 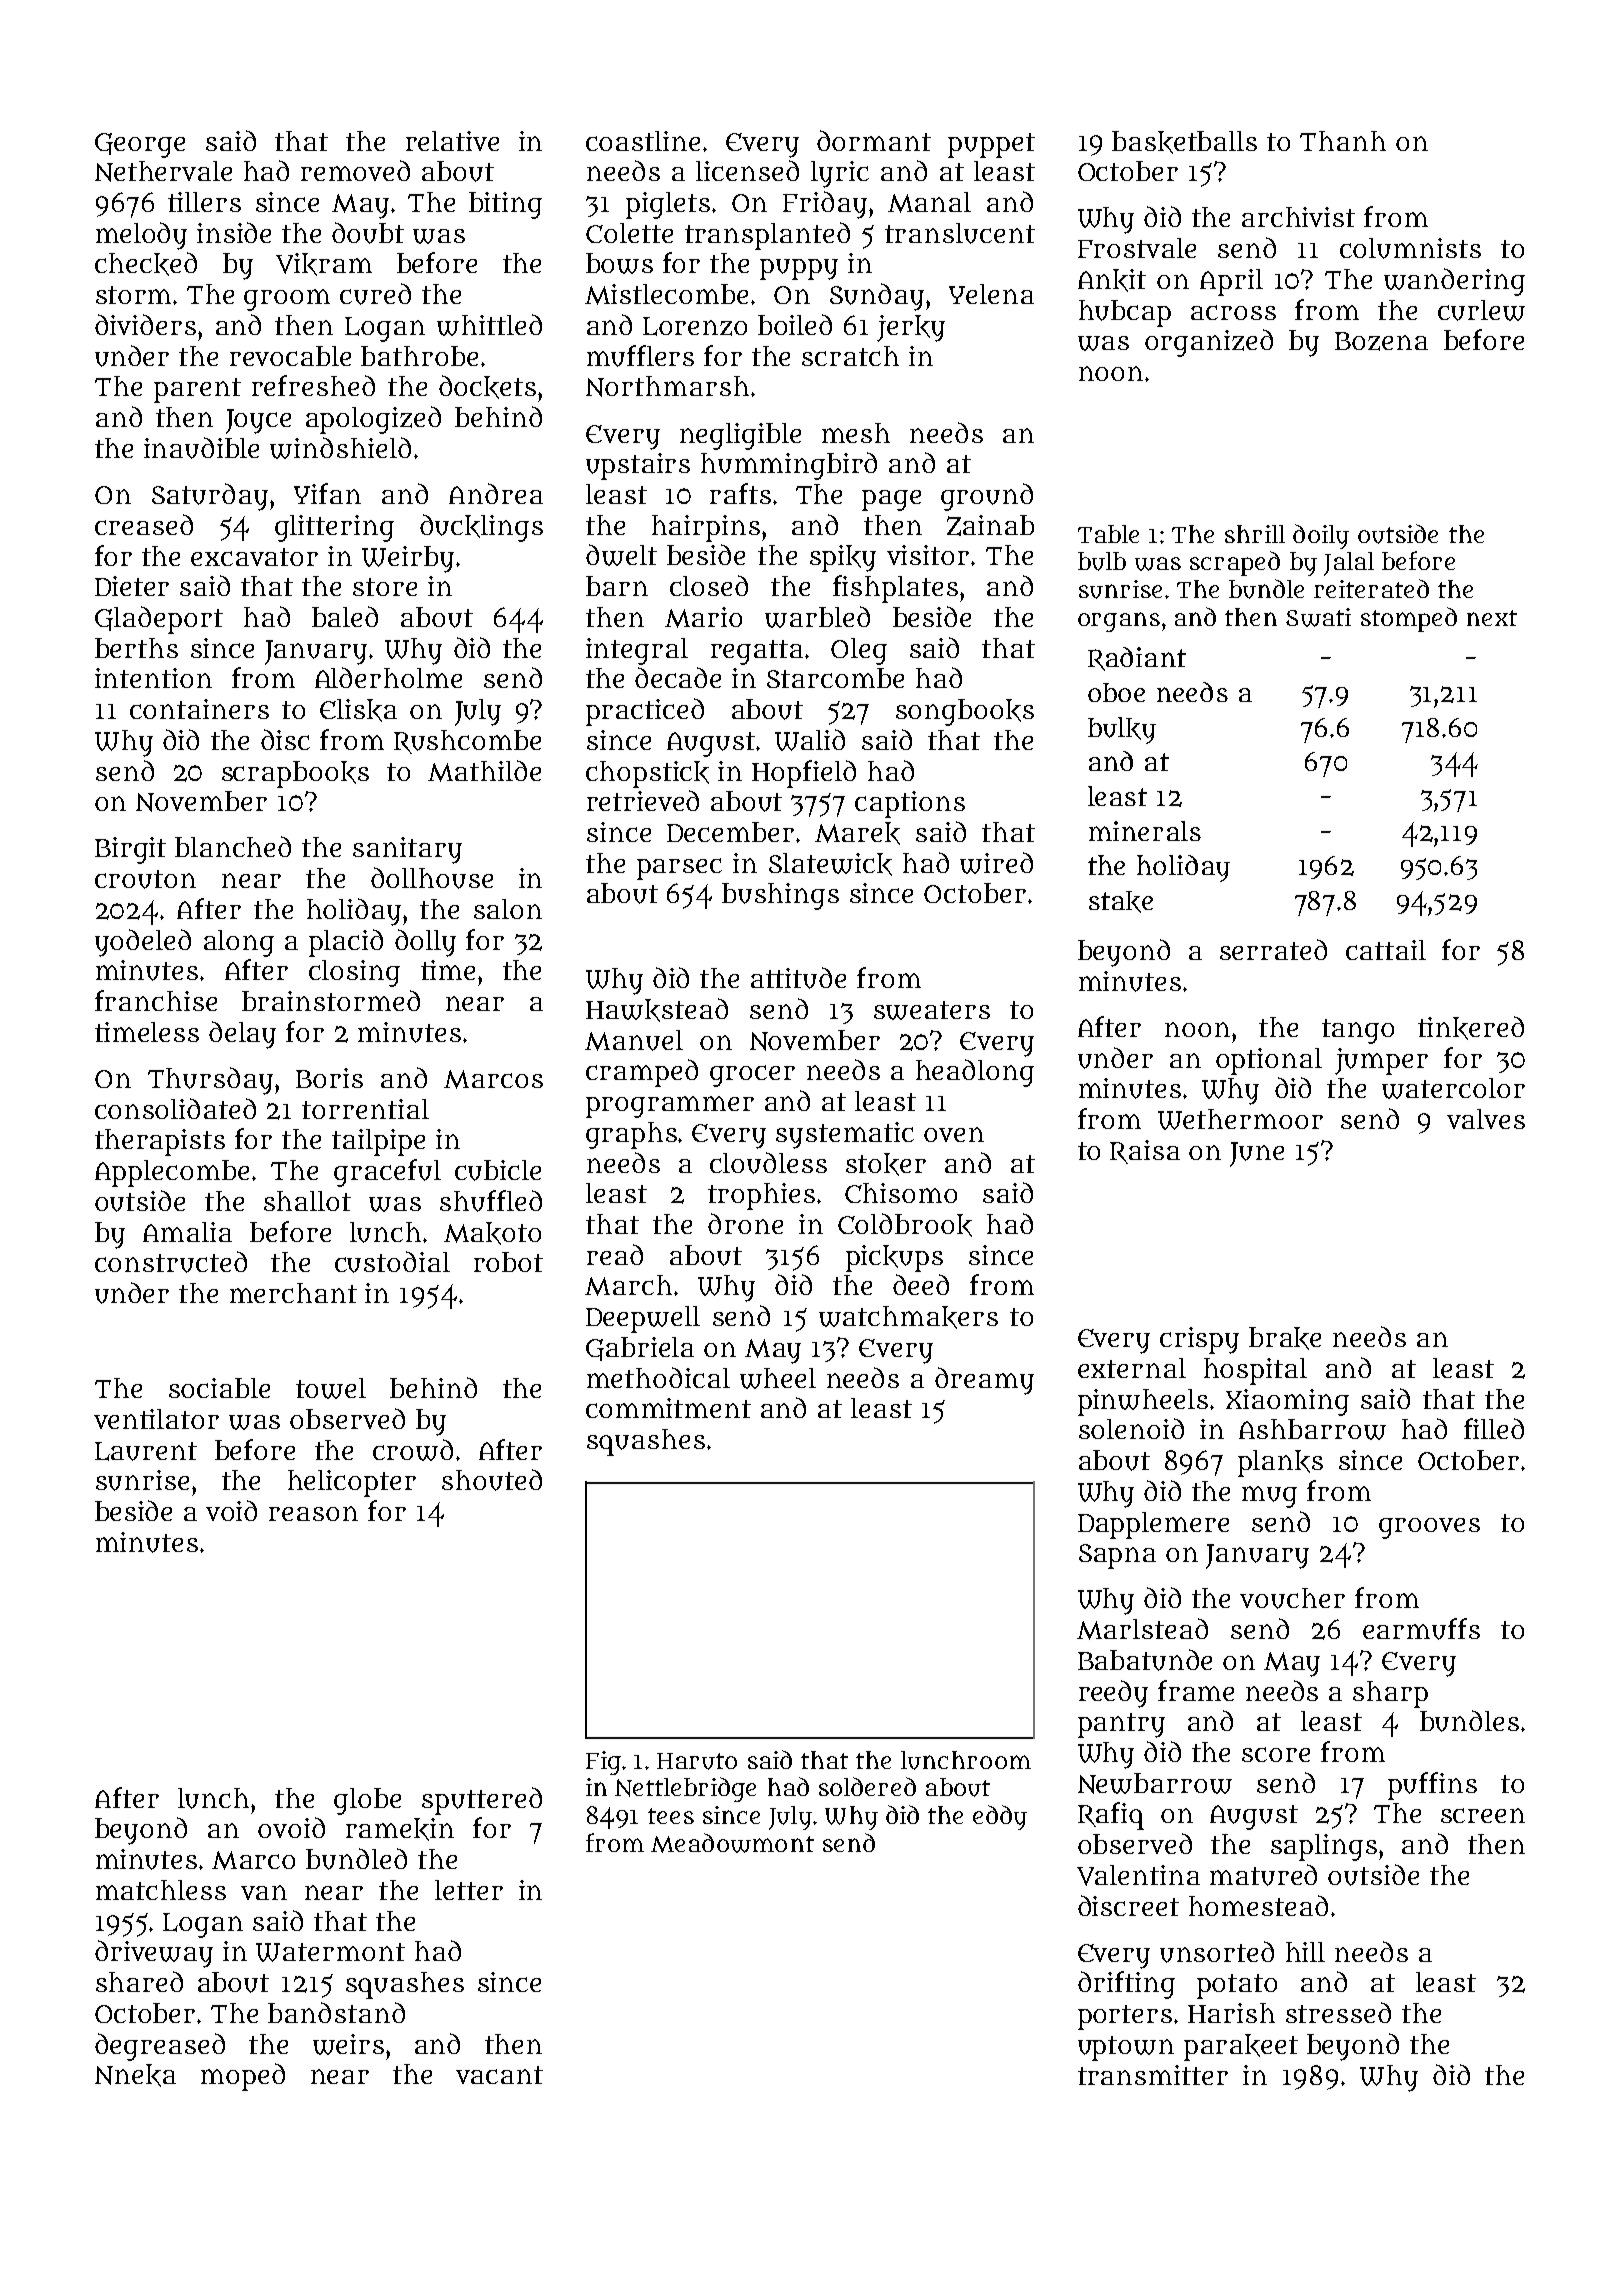 I want to click on moped, so click(x=243, y=2077).
